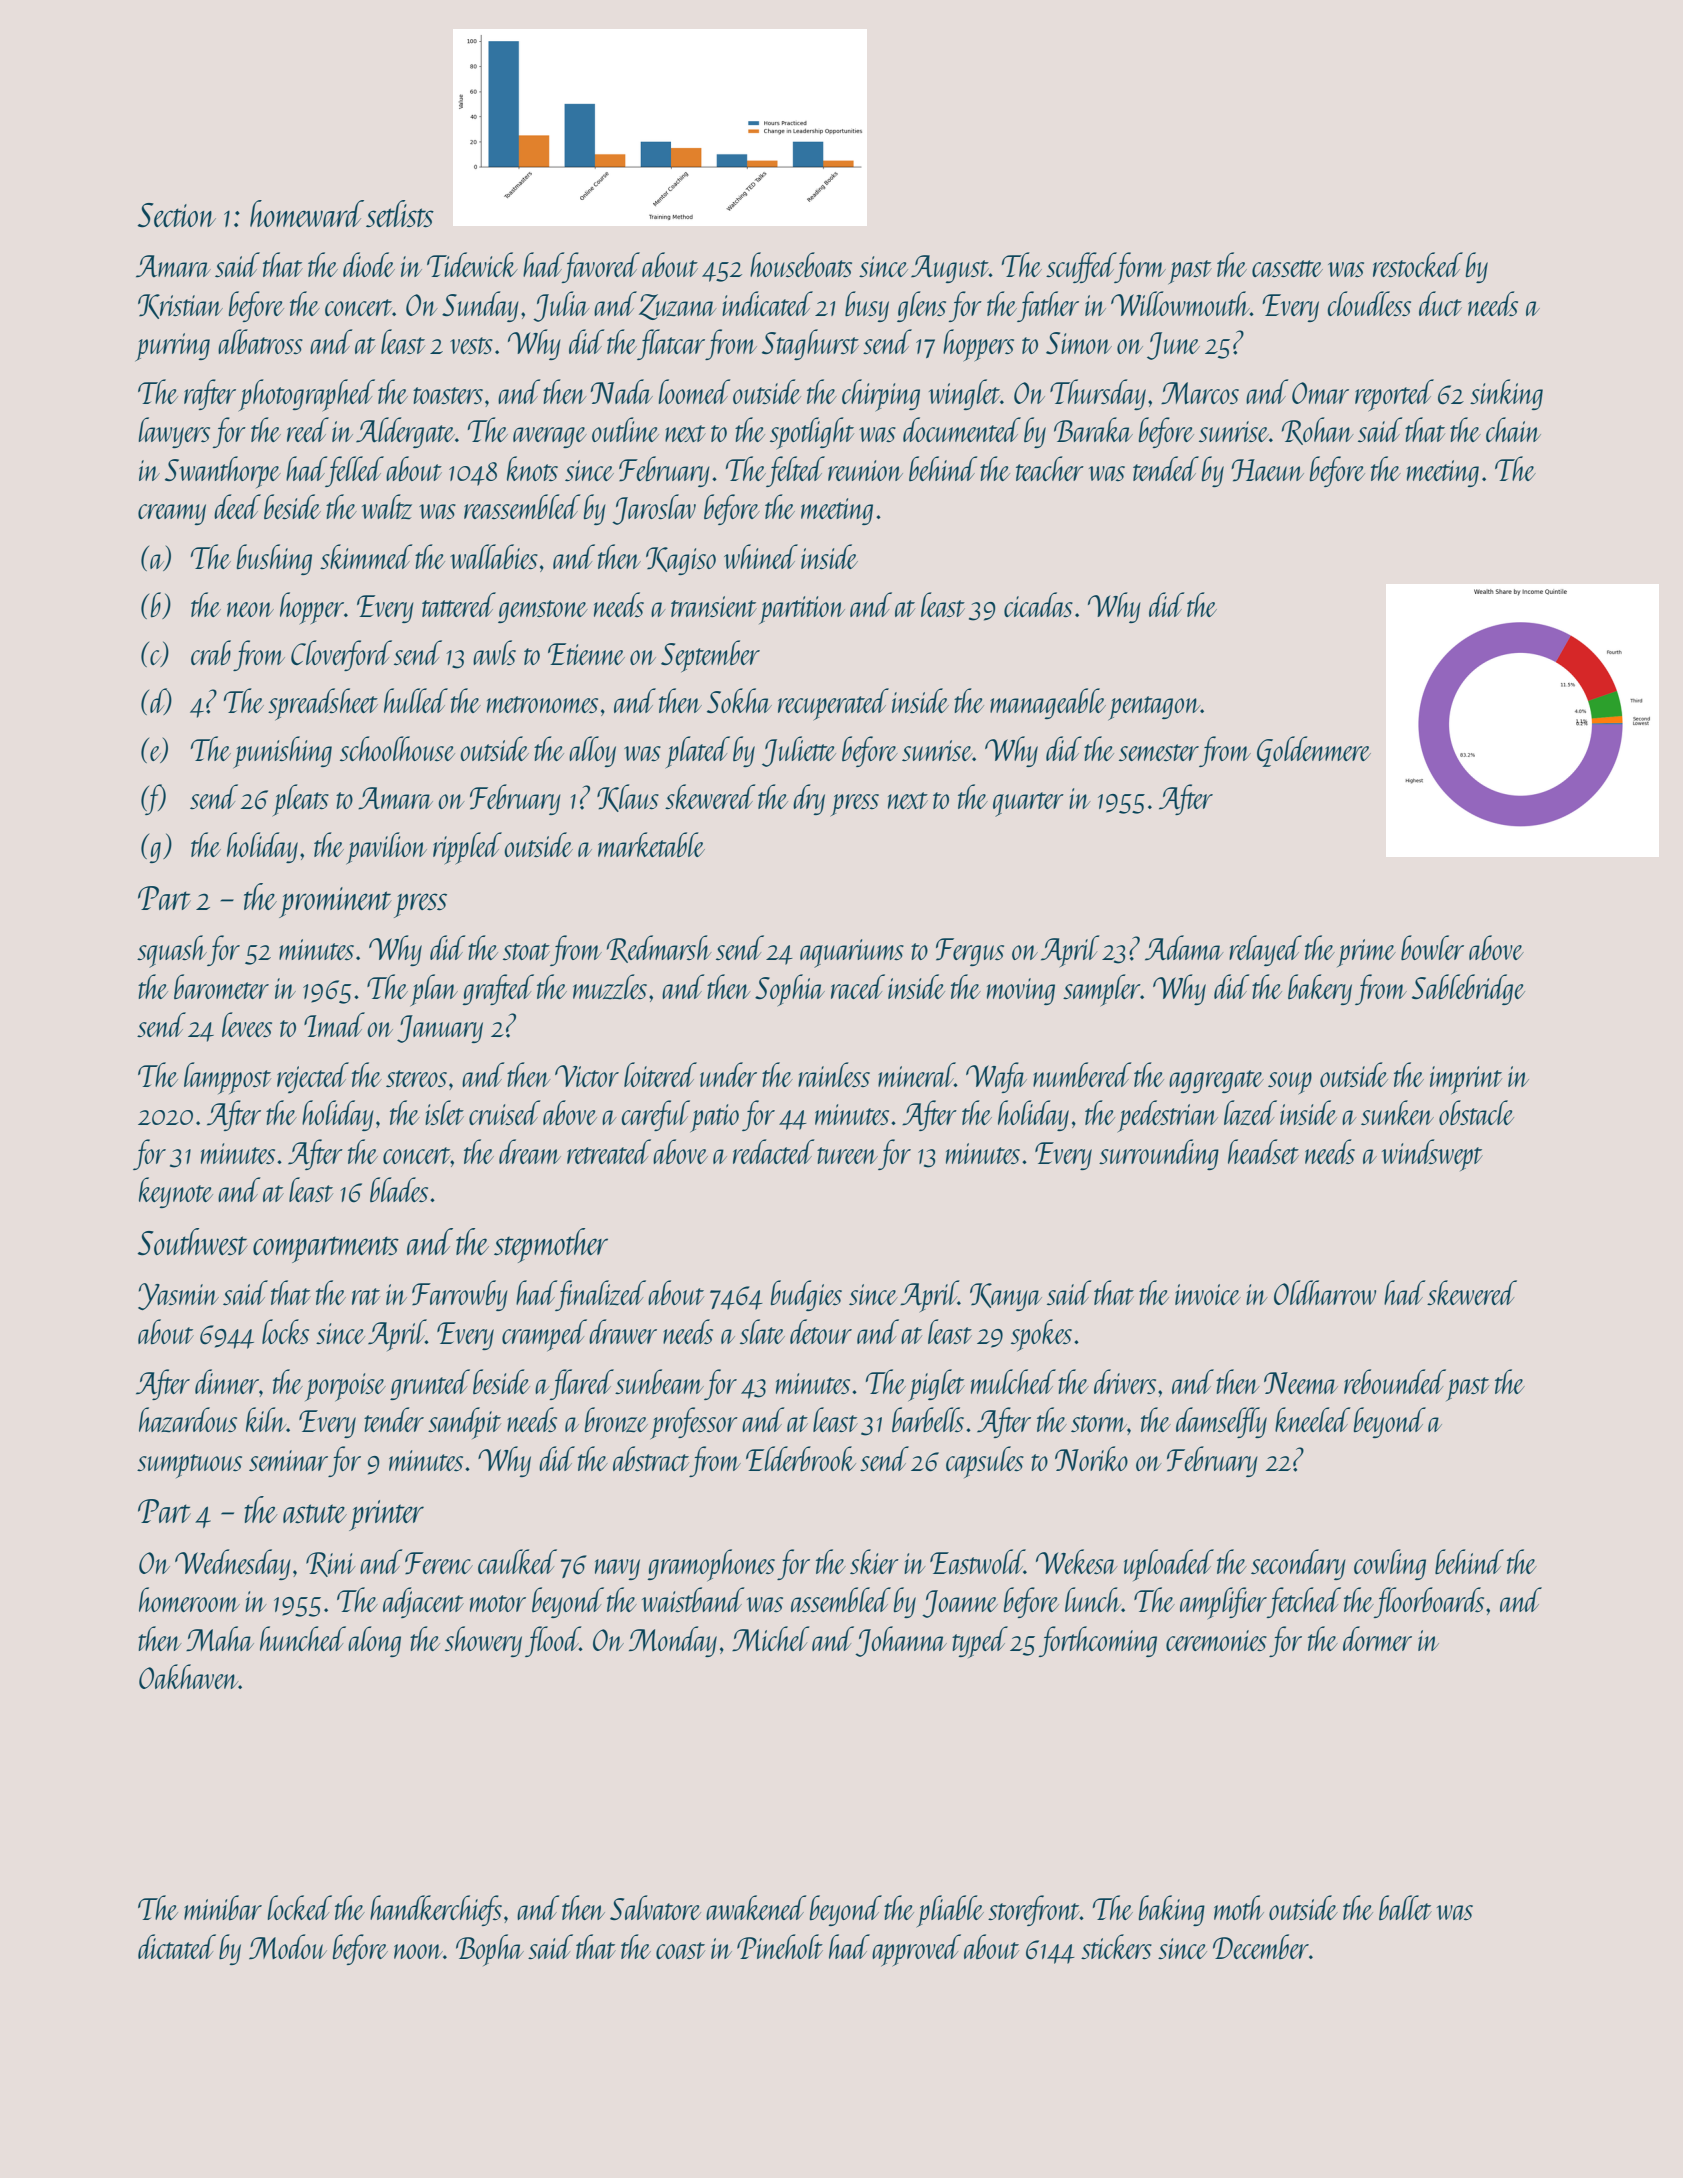 Image resolution: width=1683 pixels, height=2178 pixels. I want to click on Elderbrook, so click(801, 1458).
